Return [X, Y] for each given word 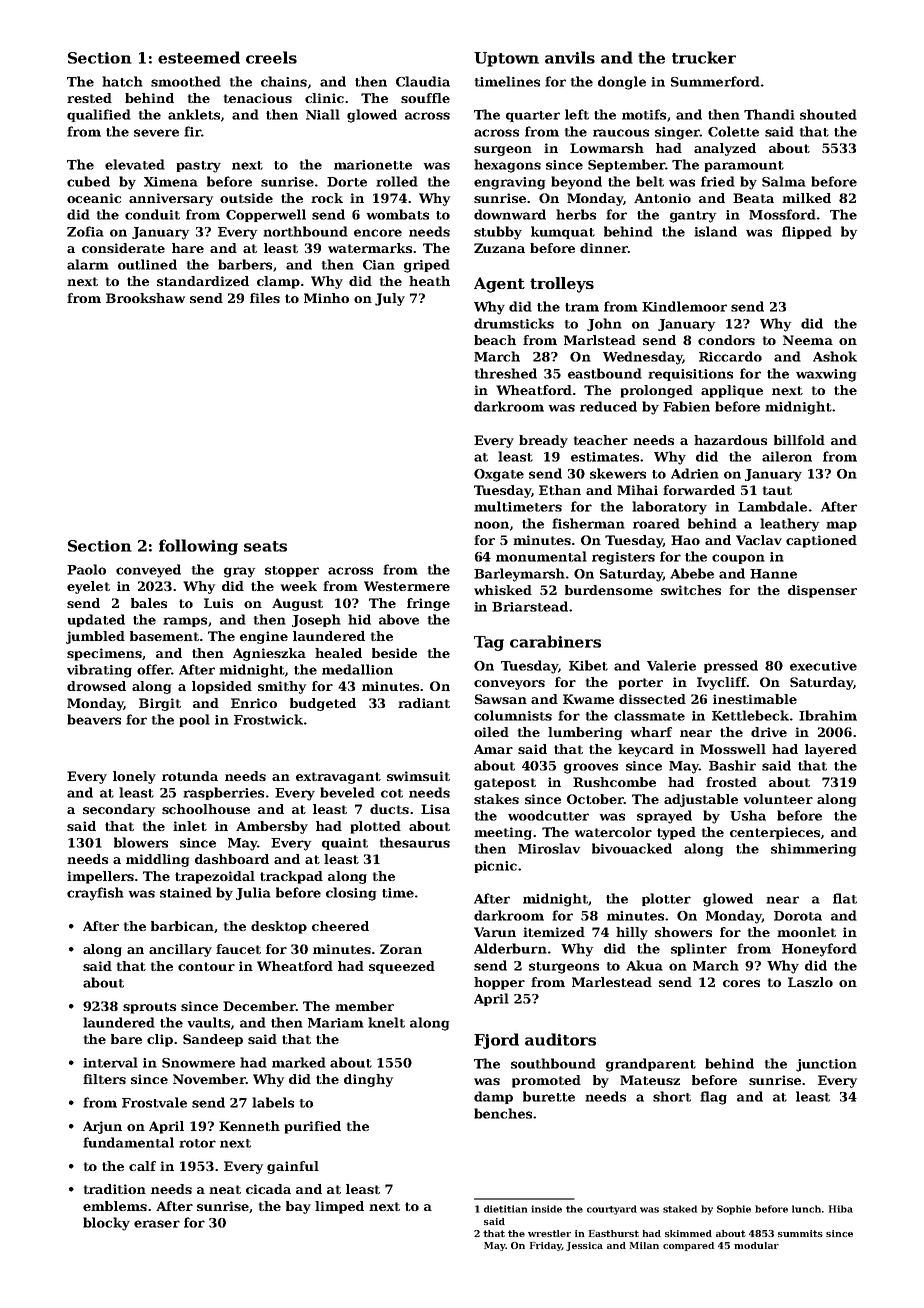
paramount [744, 166]
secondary [119, 810]
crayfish [95, 894]
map [841, 526]
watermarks [370, 248]
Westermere [407, 586]
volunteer [778, 799]
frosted [731, 782]
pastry [198, 167]
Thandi [769, 114]
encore [378, 233]
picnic [495, 867]
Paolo [86, 569]
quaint [345, 844]
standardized [203, 281]
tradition [115, 1189]
